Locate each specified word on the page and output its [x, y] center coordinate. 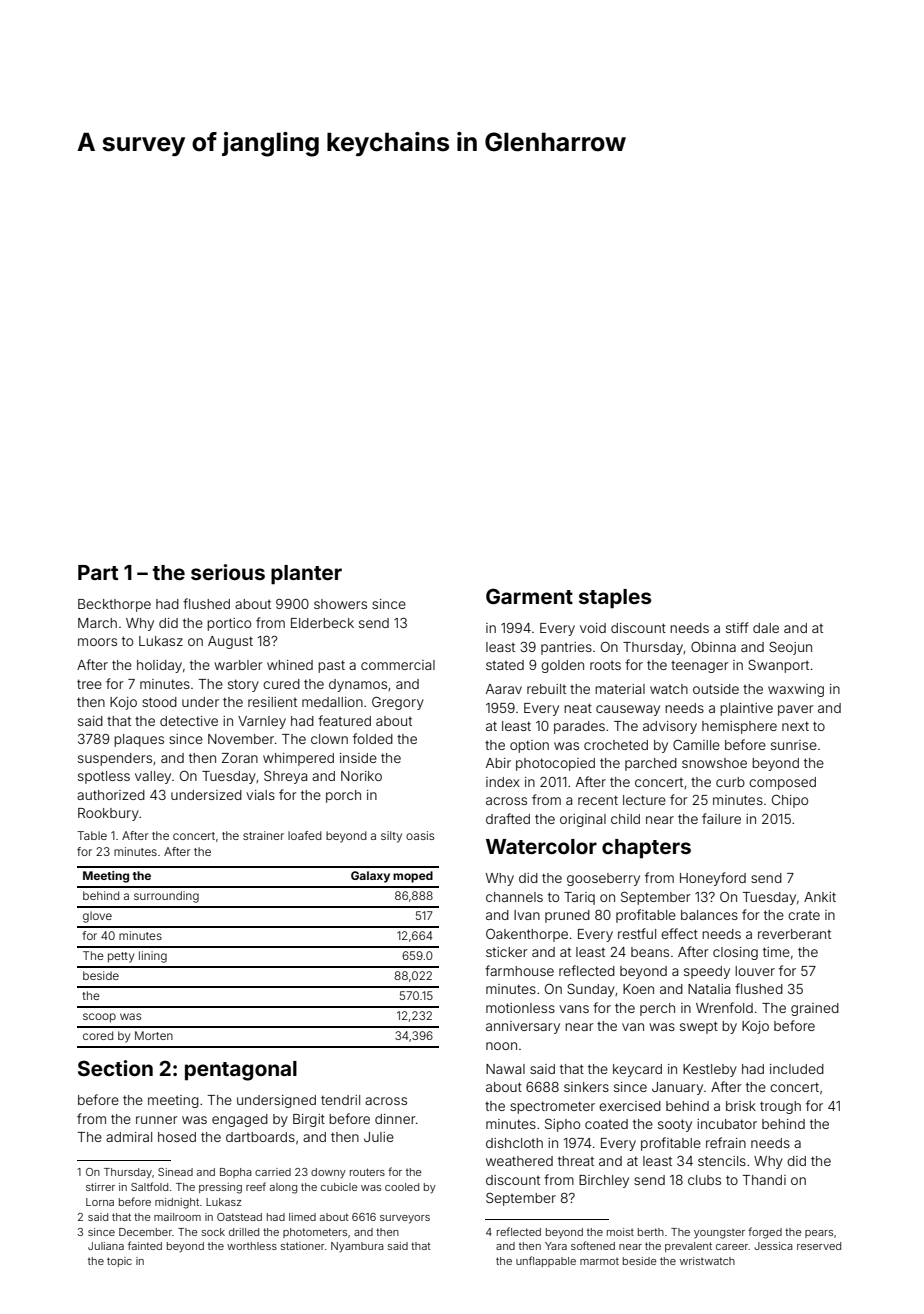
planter [306, 575]
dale [766, 628]
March [97, 623]
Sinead [175, 1172]
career [732, 1247]
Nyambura [357, 1247]
